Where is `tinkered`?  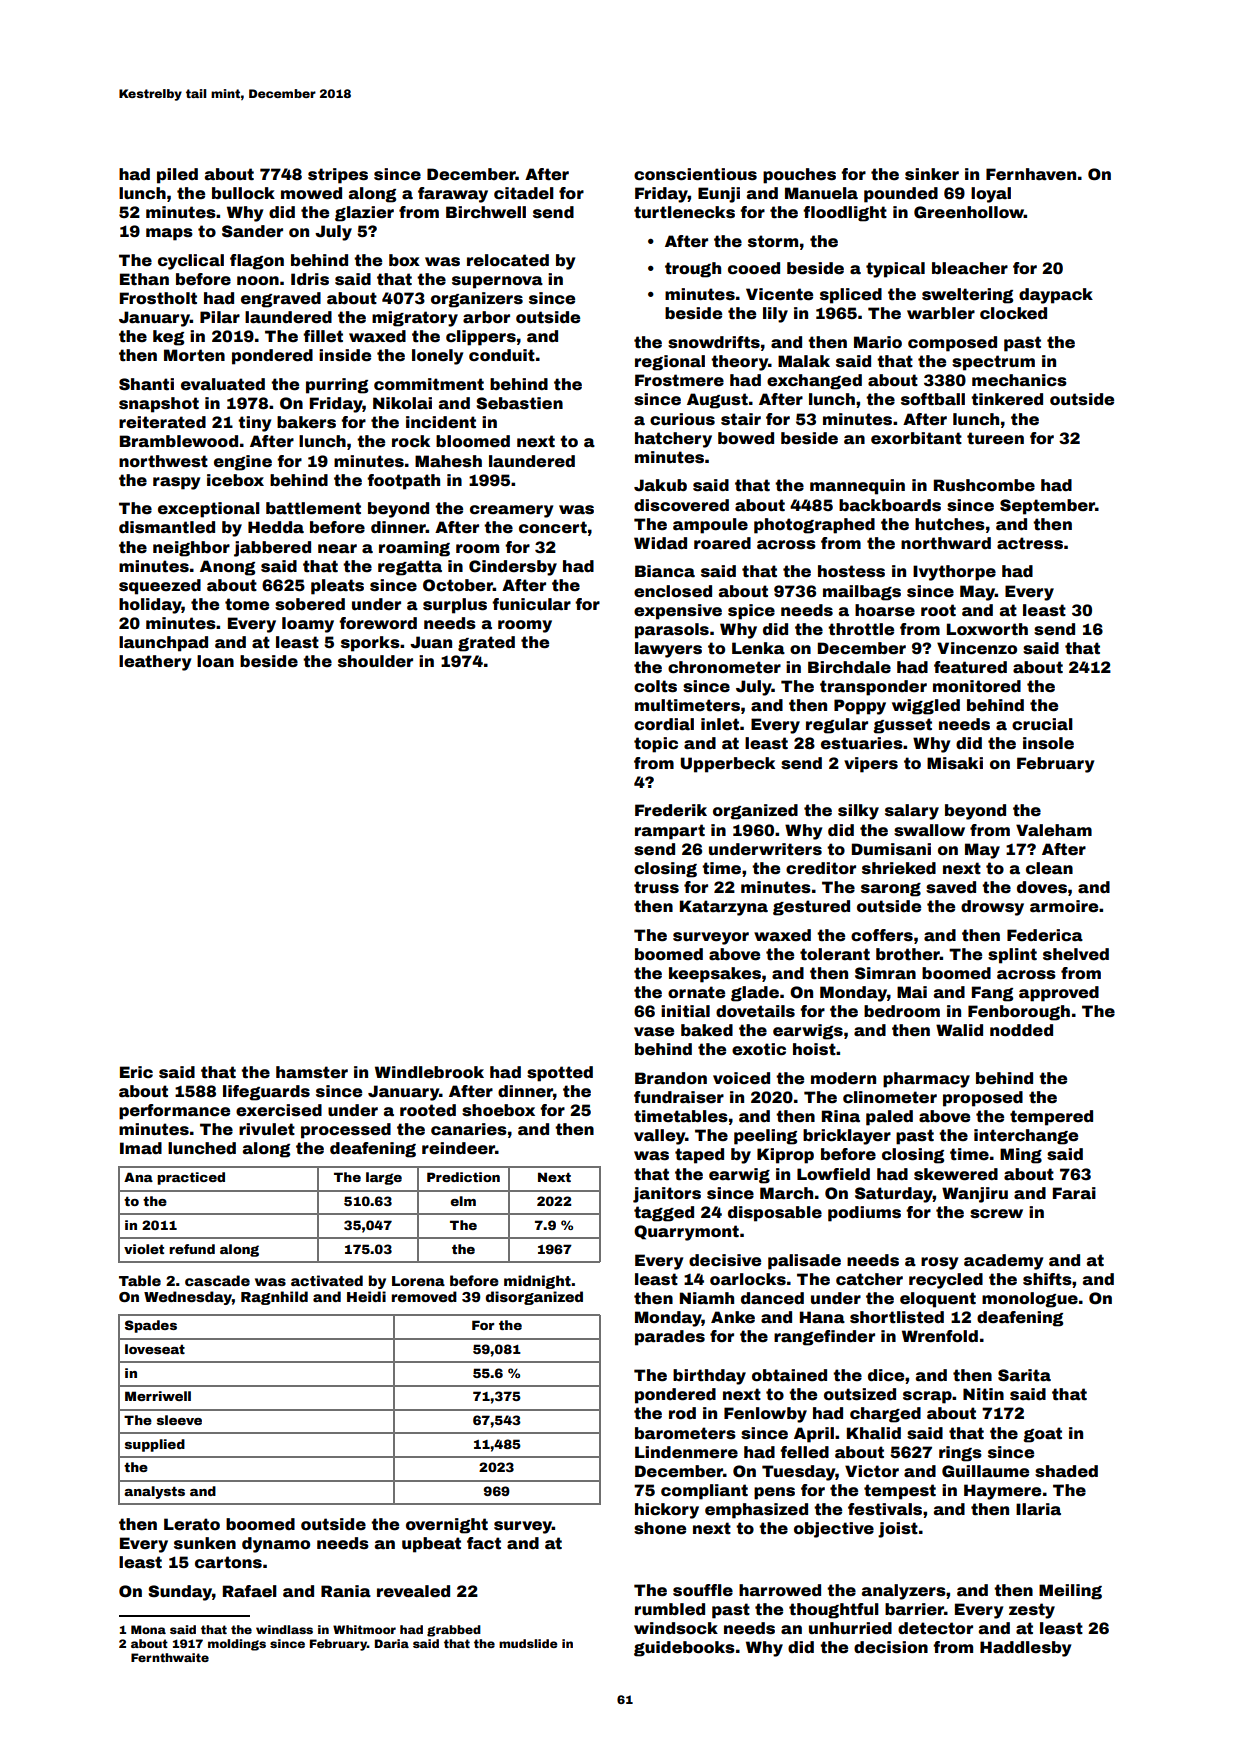 tinkered is located at coordinates (1007, 399).
